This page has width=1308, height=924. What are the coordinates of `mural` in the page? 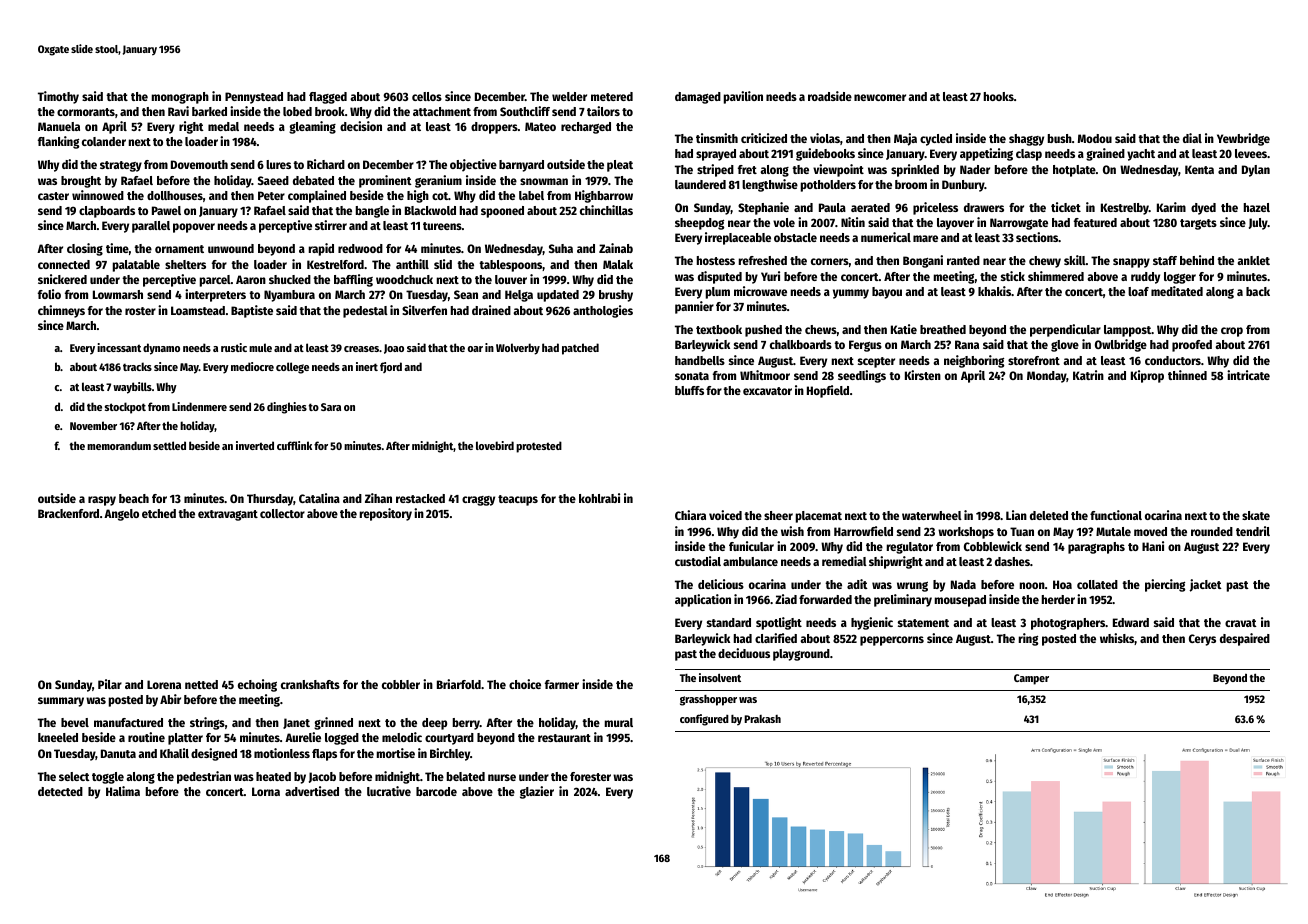 It's located at (619, 722).
